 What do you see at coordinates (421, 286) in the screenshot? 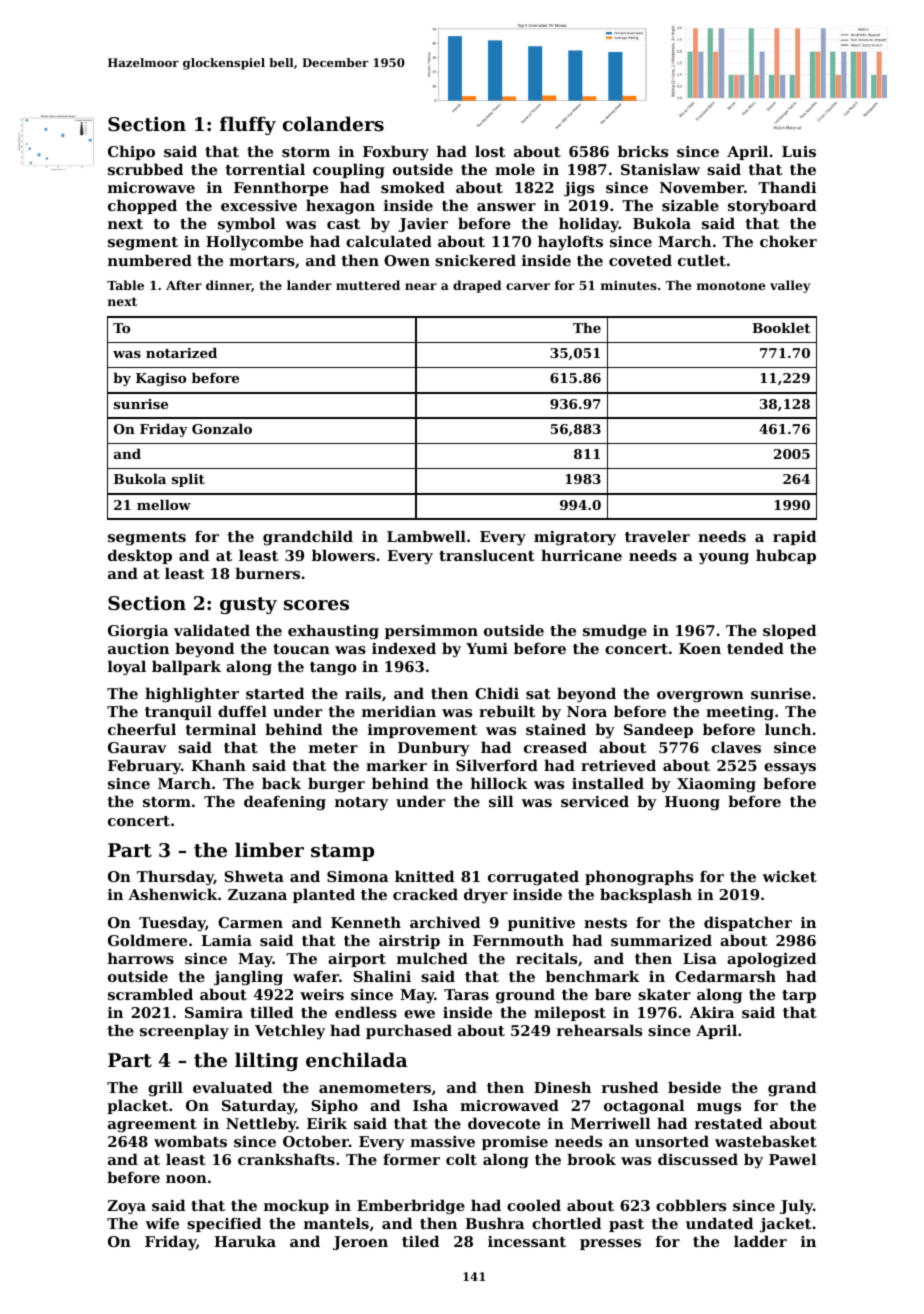
I see `near` at bounding box center [421, 286].
